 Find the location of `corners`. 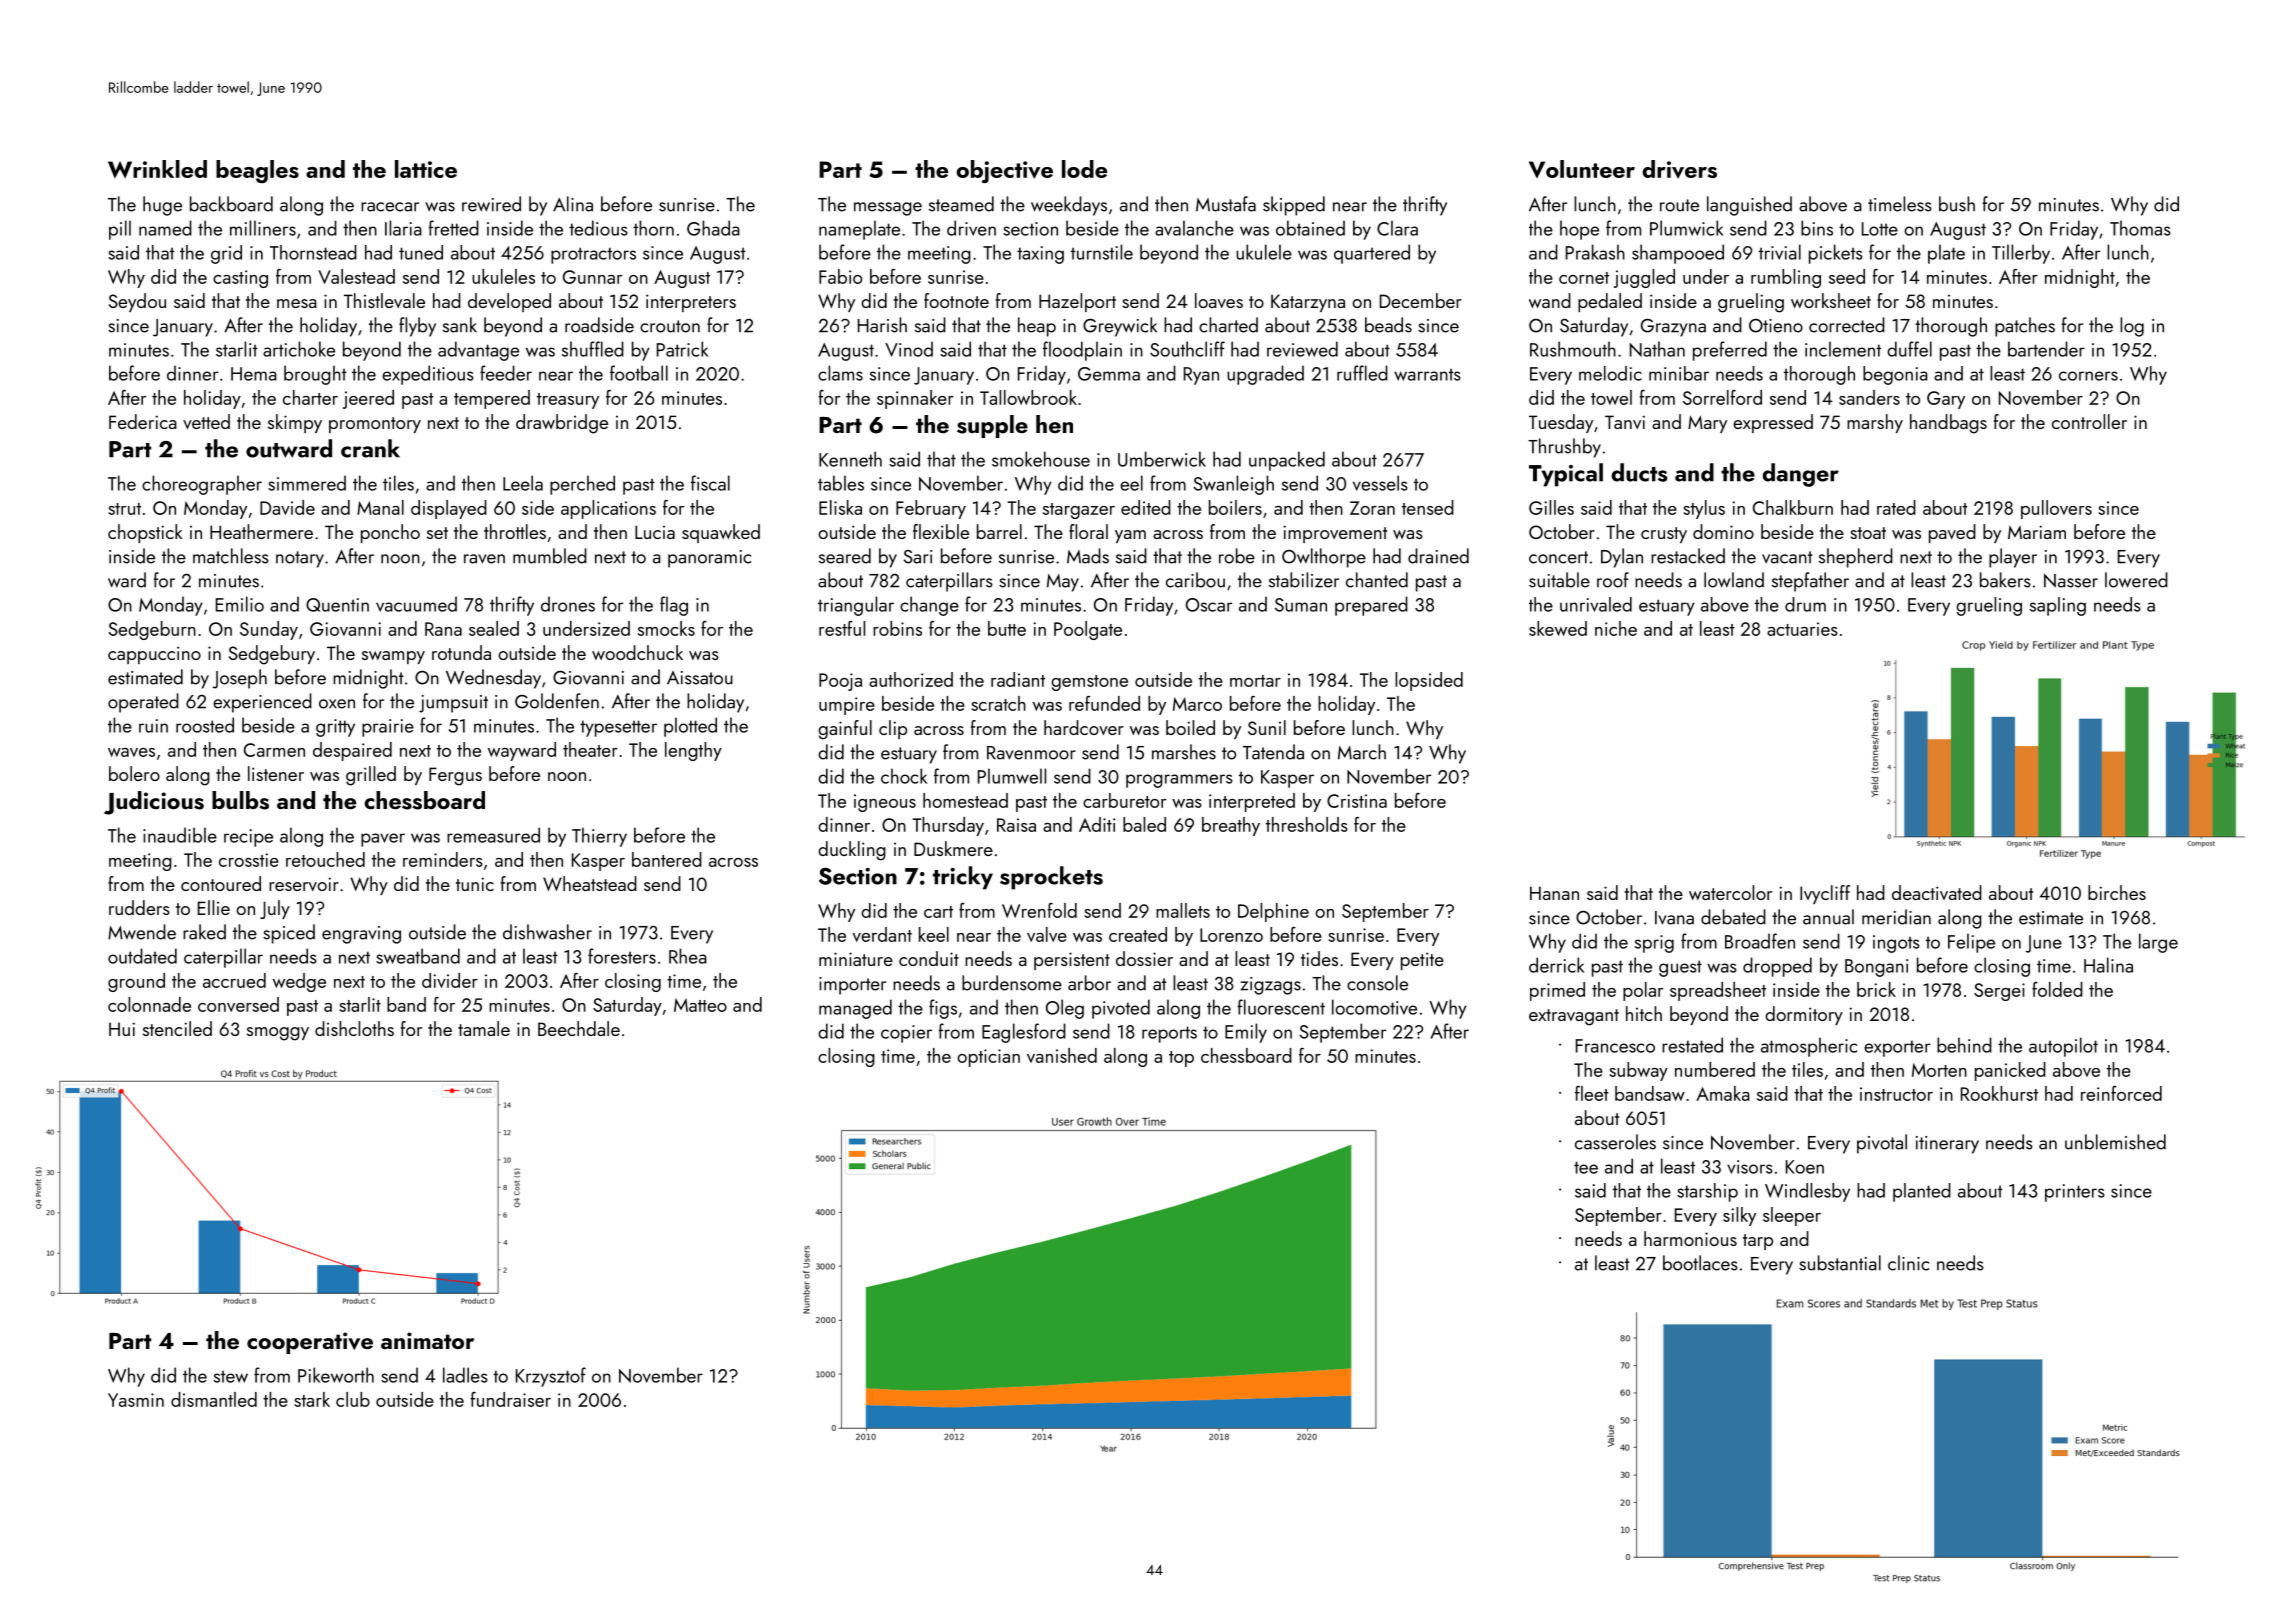

corners is located at coordinates (2088, 376).
